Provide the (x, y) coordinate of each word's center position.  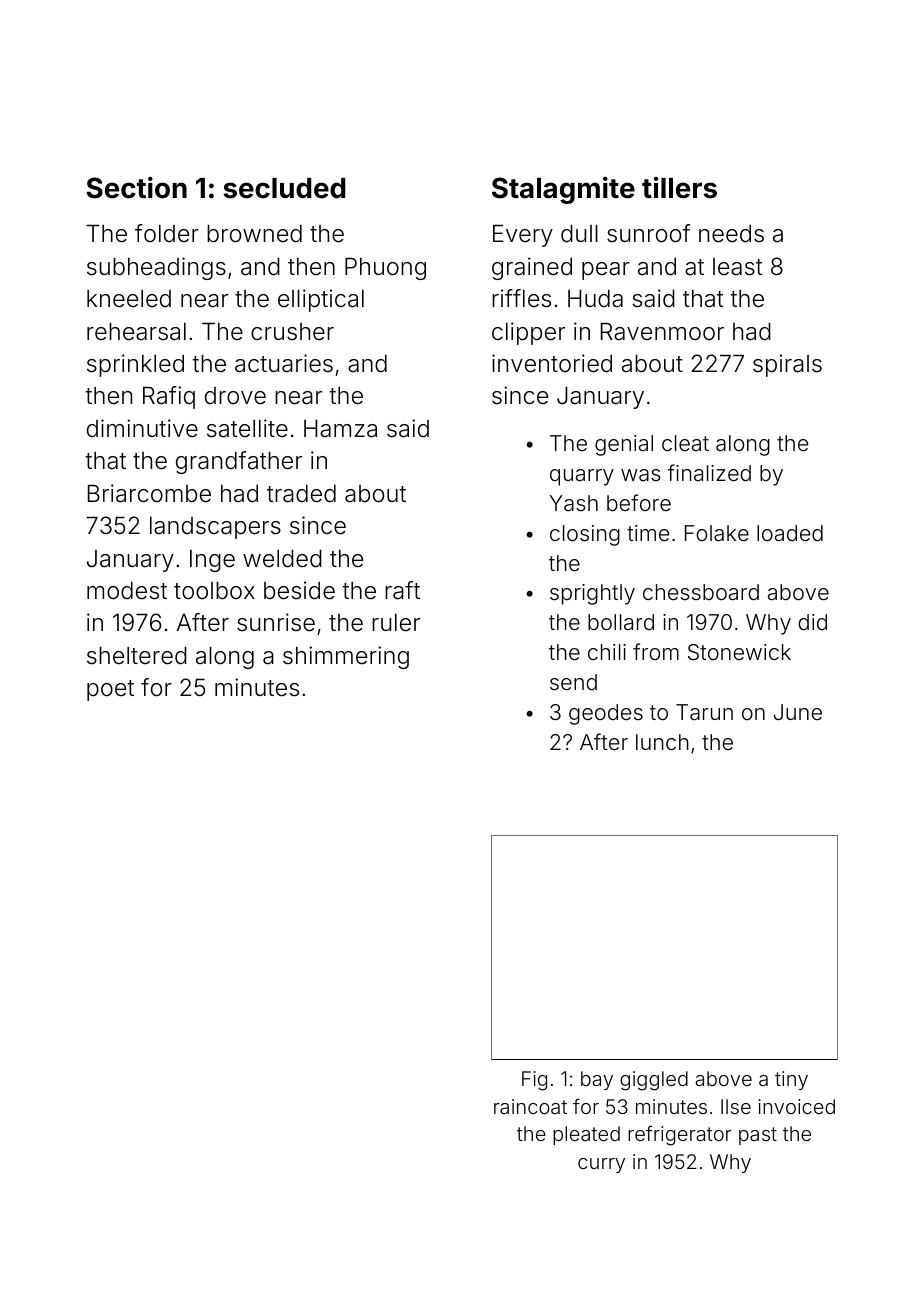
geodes (606, 714)
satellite (247, 428)
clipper (528, 333)
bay (597, 1080)
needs (731, 234)
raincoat (530, 1106)
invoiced (797, 1106)
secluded (284, 188)
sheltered (137, 656)
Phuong (385, 269)
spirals (787, 365)
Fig (534, 1081)
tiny (791, 1080)
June (798, 712)
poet (110, 690)
